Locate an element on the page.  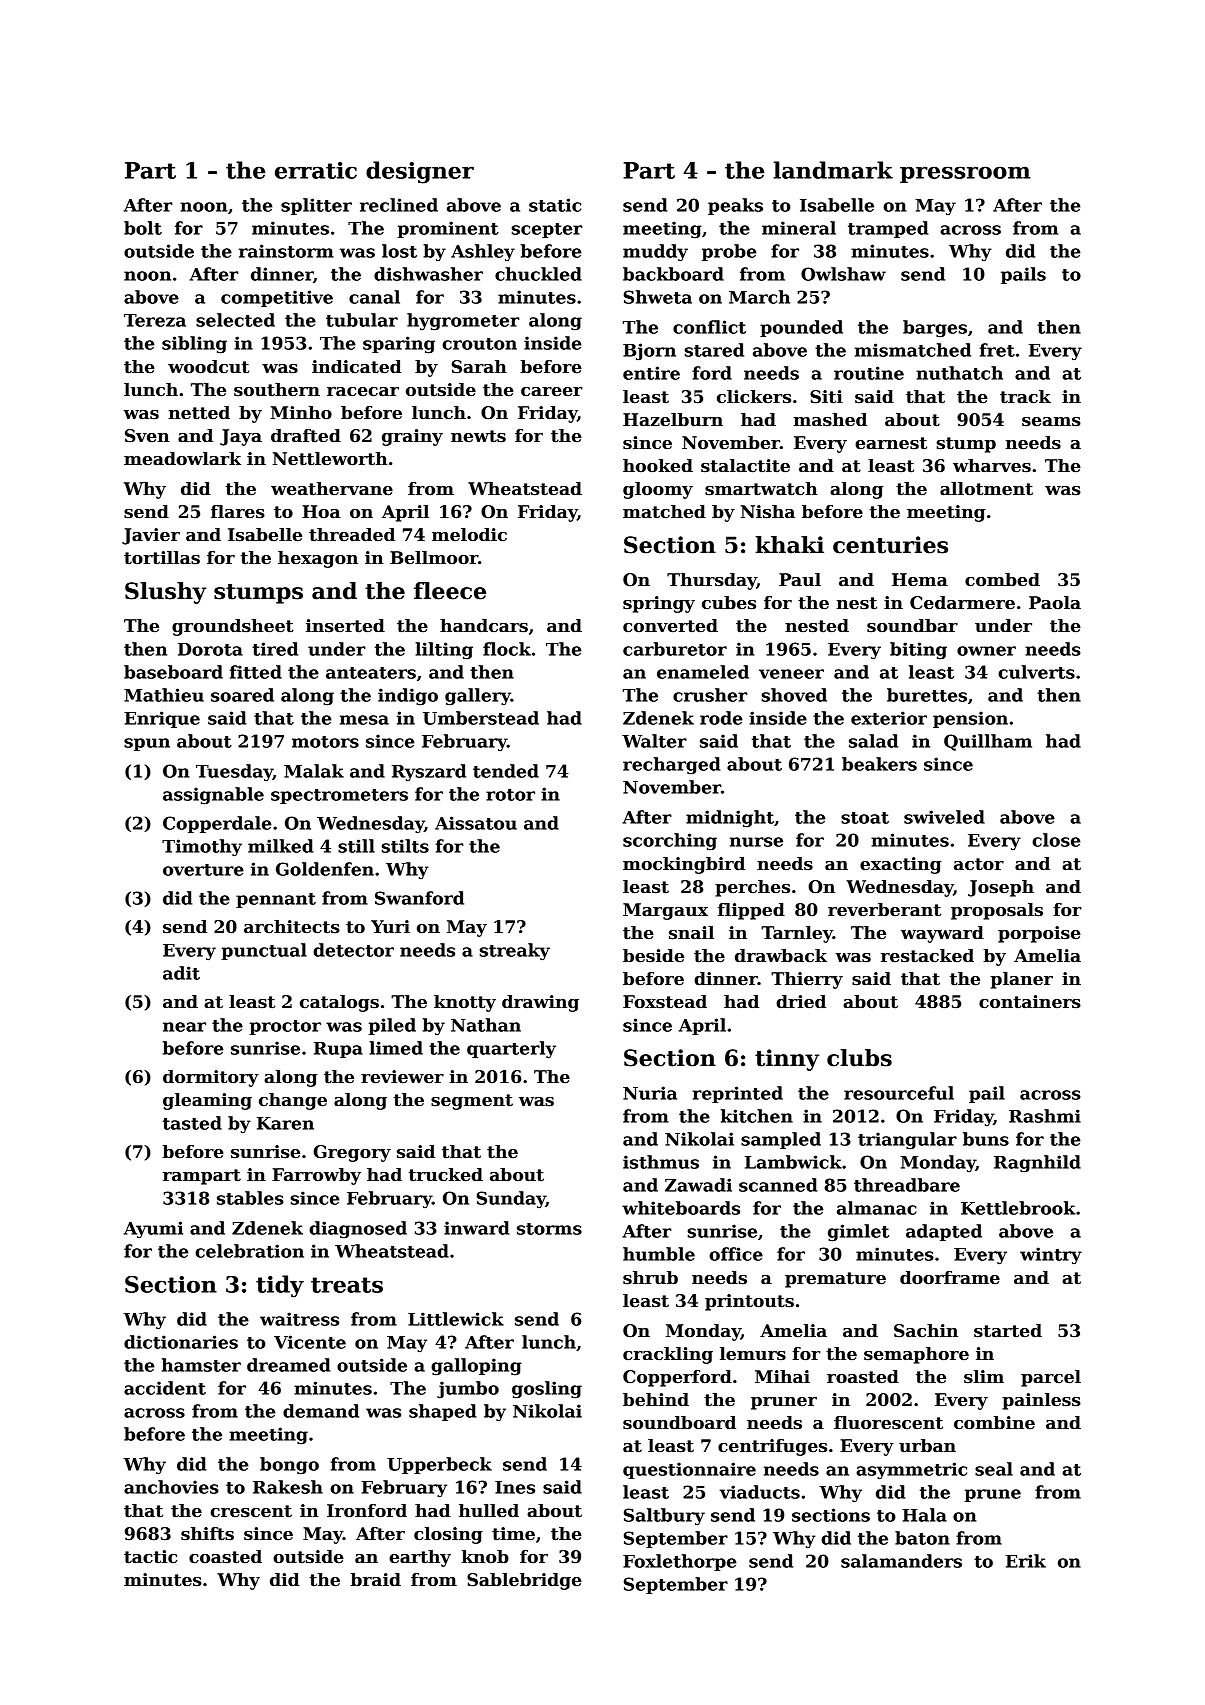
netted is located at coordinates (199, 413).
